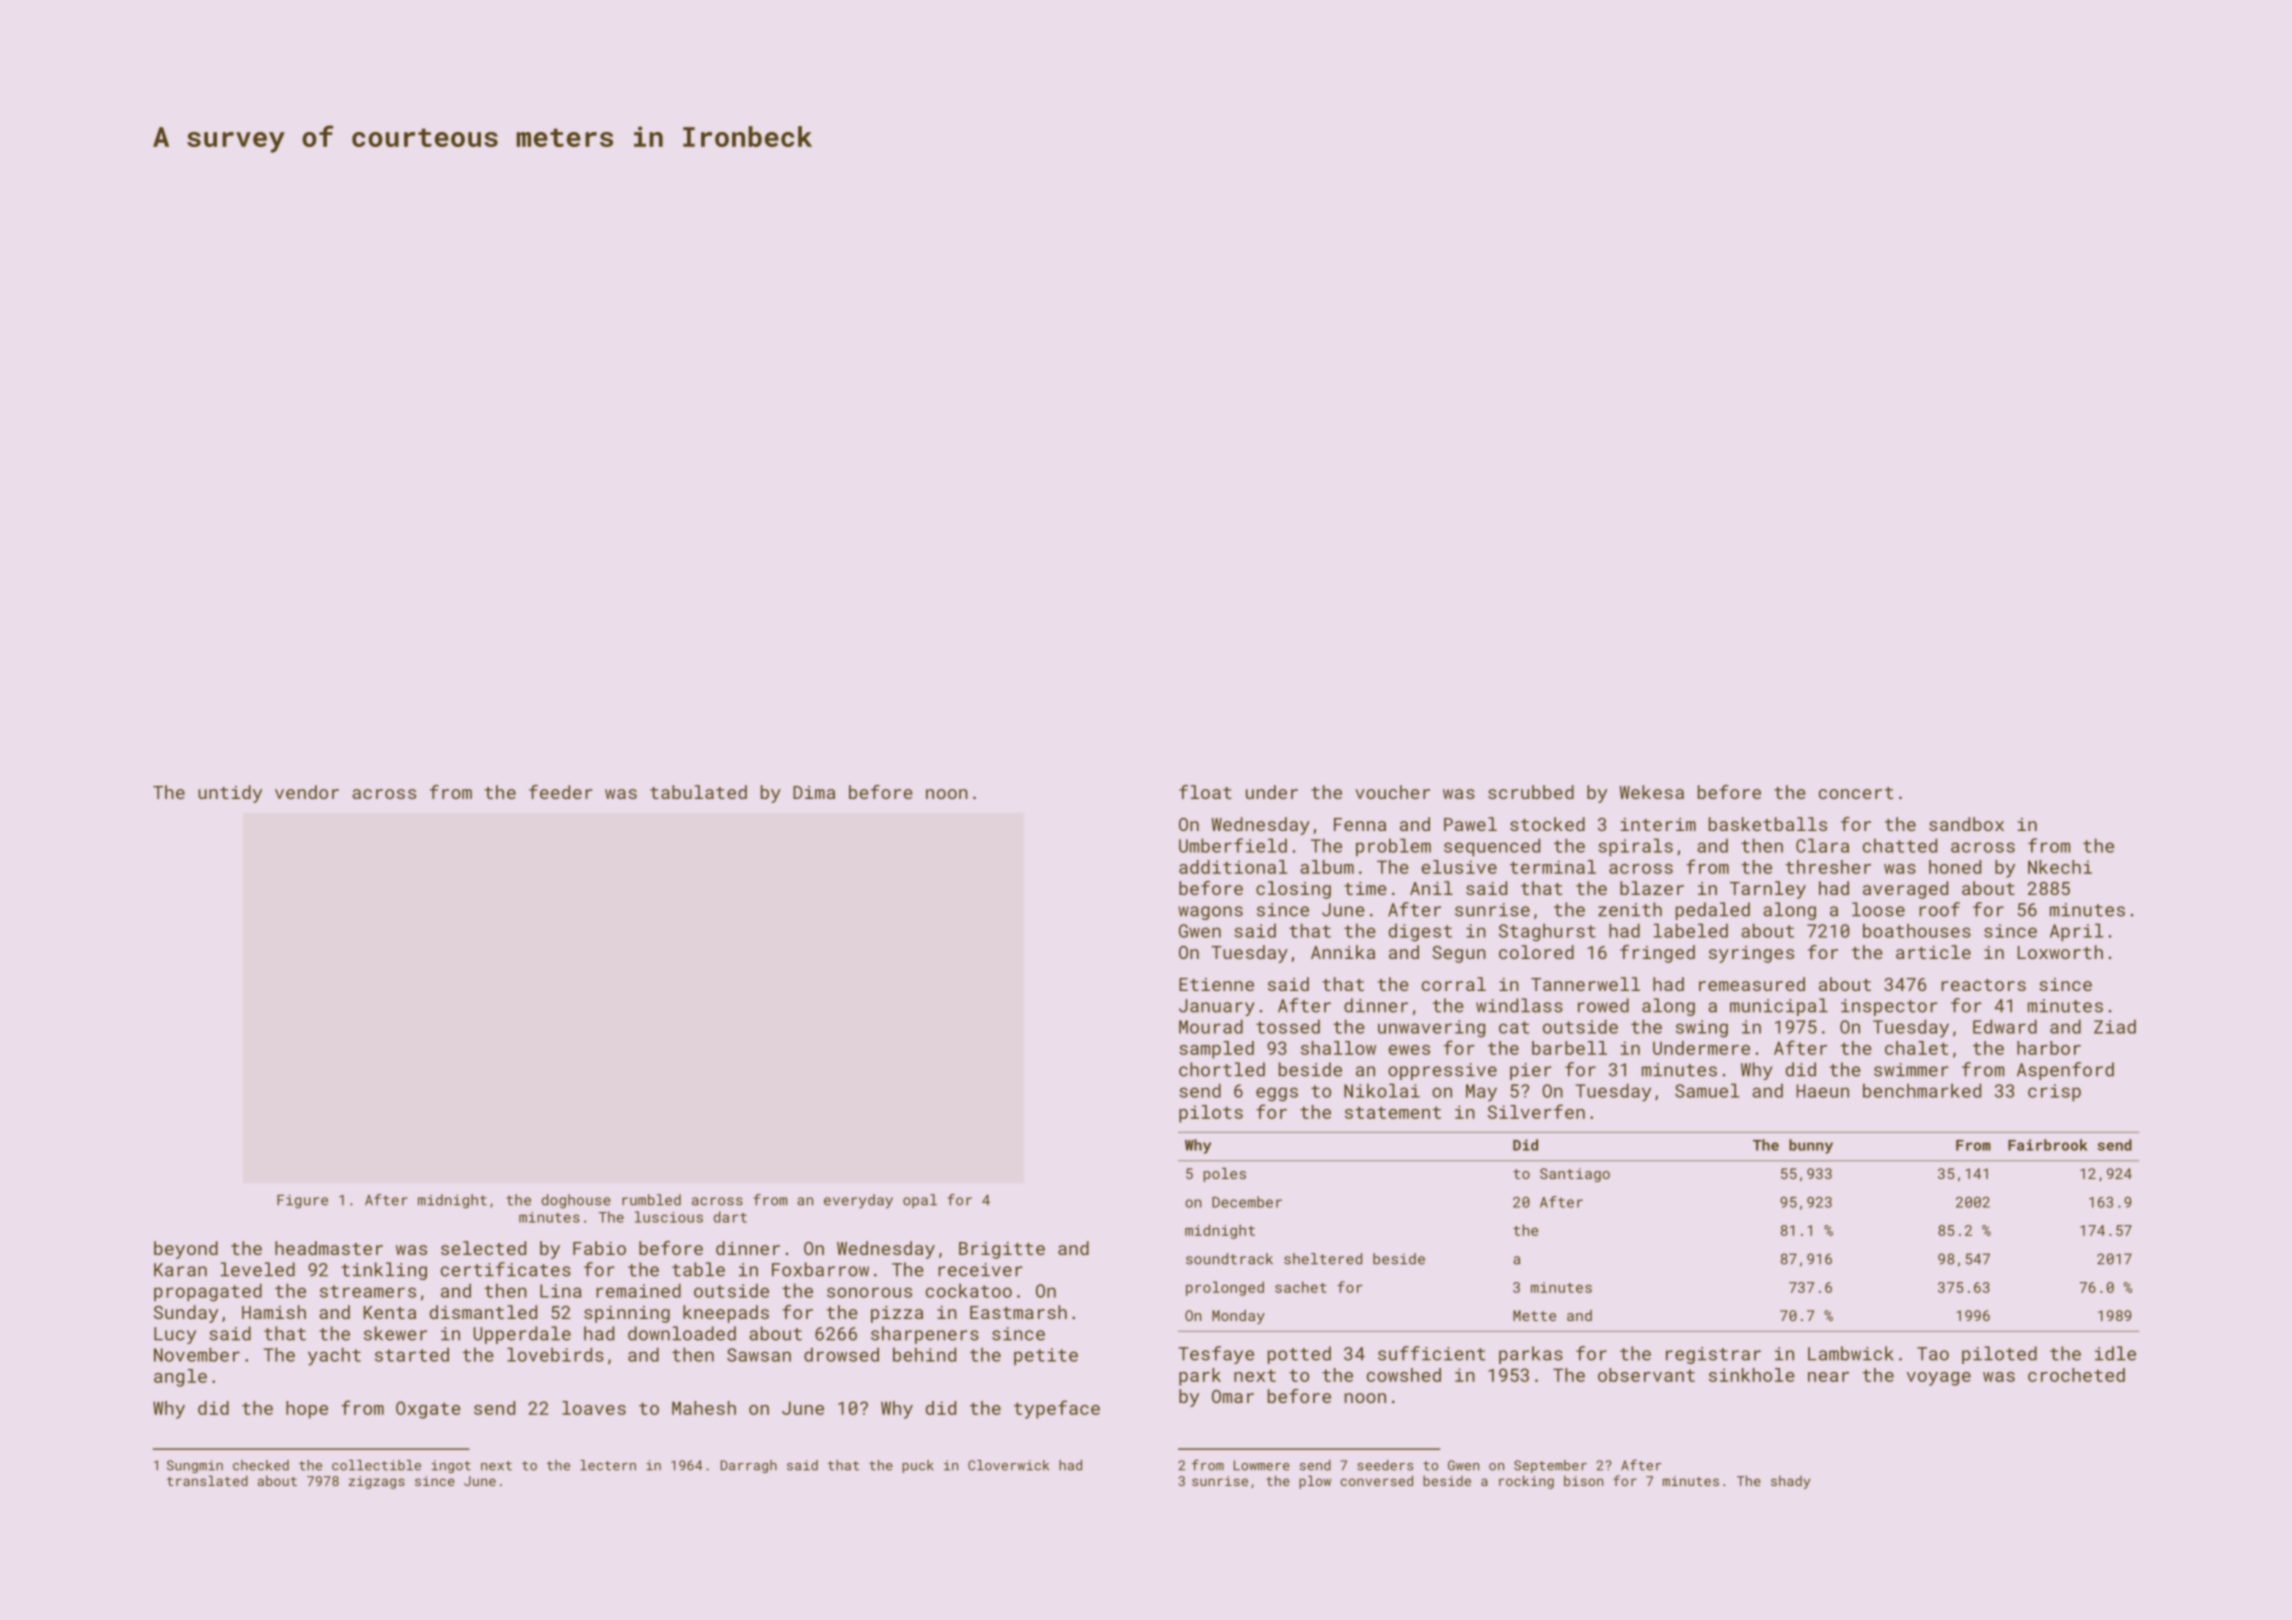 Image resolution: width=2292 pixels, height=1620 pixels. Describe the element at coordinates (377, 1482) in the screenshot. I see `zigzags` at that location.
